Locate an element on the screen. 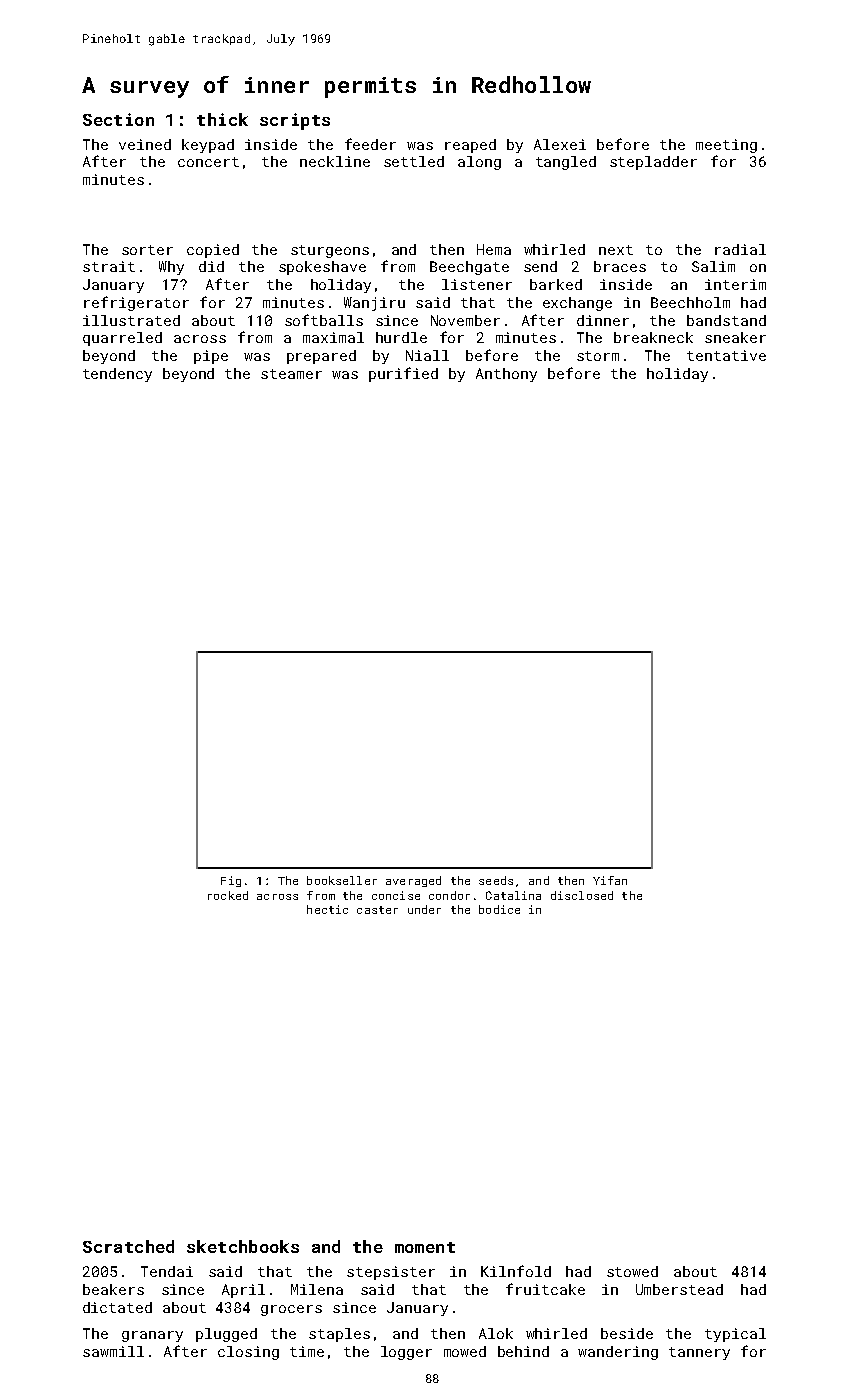  Fig is located at coordinates (231, 881).
